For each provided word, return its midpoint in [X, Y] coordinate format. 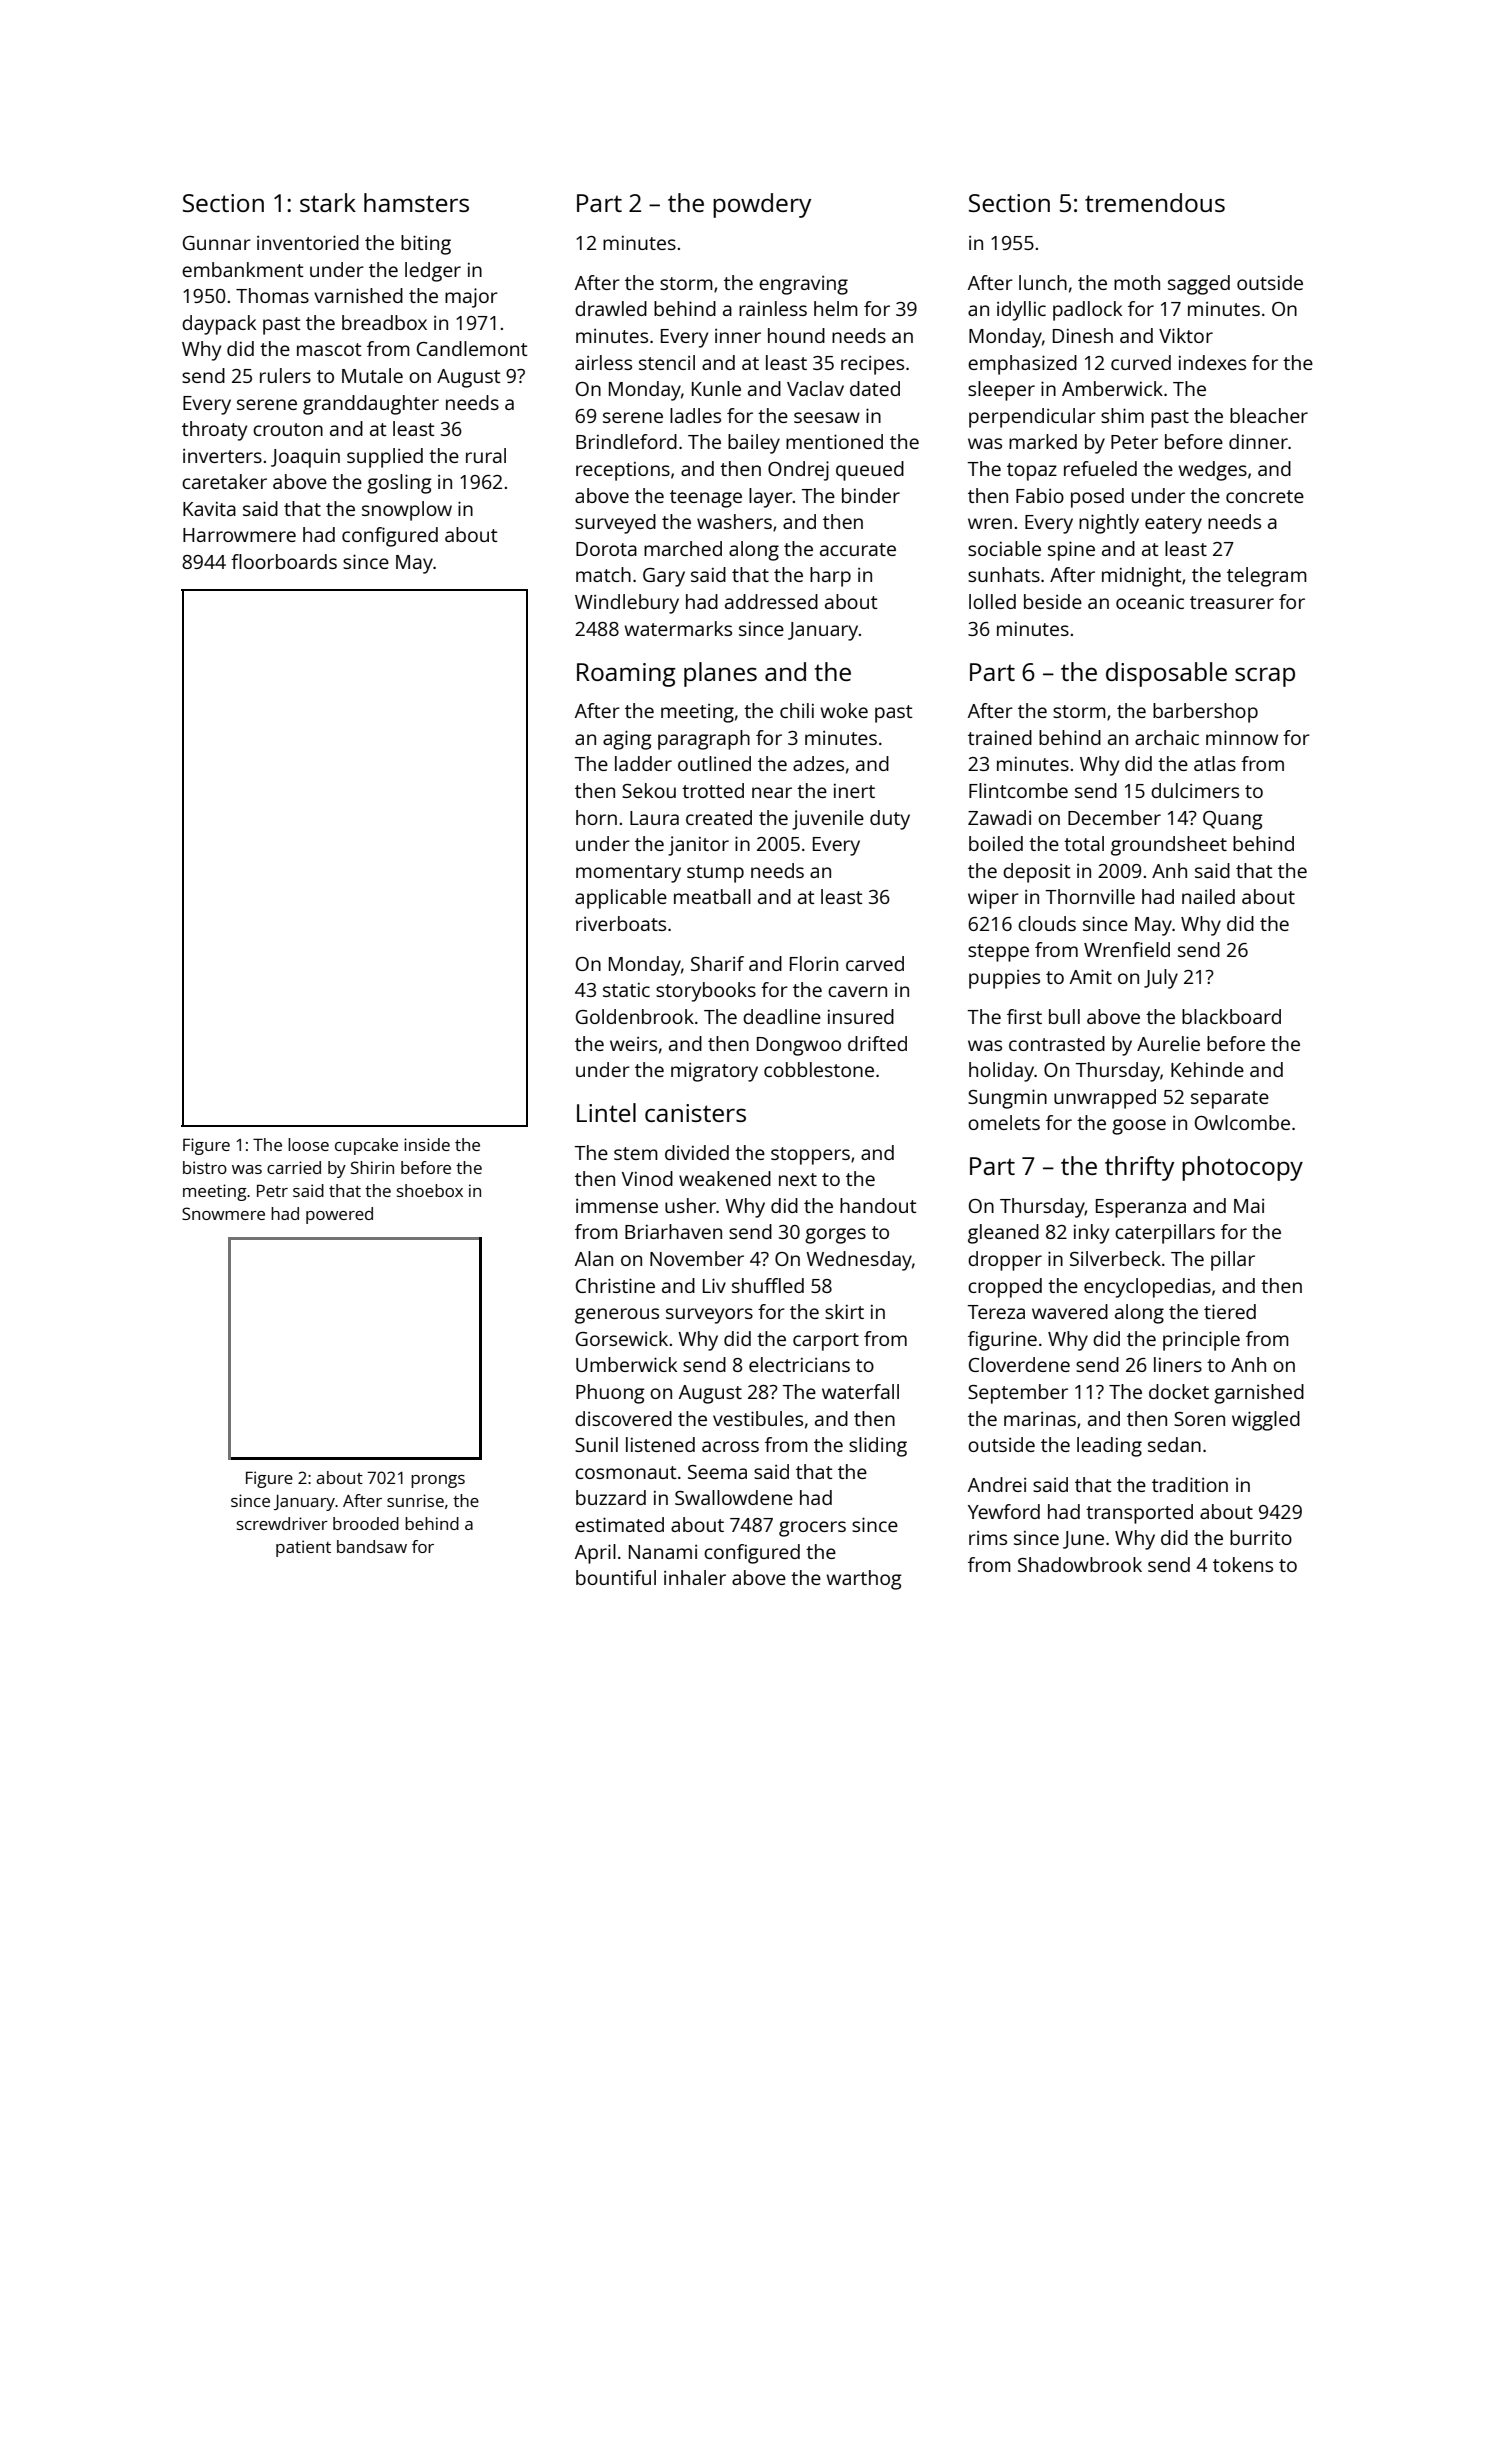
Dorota [606, 549]
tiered [1230, 1311]
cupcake [366, 1146]
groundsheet [1169, 846]
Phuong [610, 1394]
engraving [803, 285]
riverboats [621, 923]
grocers [812, 1529]
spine [1071, 551]
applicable [621, 899]
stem [636, 1153]
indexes [1212, 362]
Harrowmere [239, 535]
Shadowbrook [1080, 1564]
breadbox [384, 322]
